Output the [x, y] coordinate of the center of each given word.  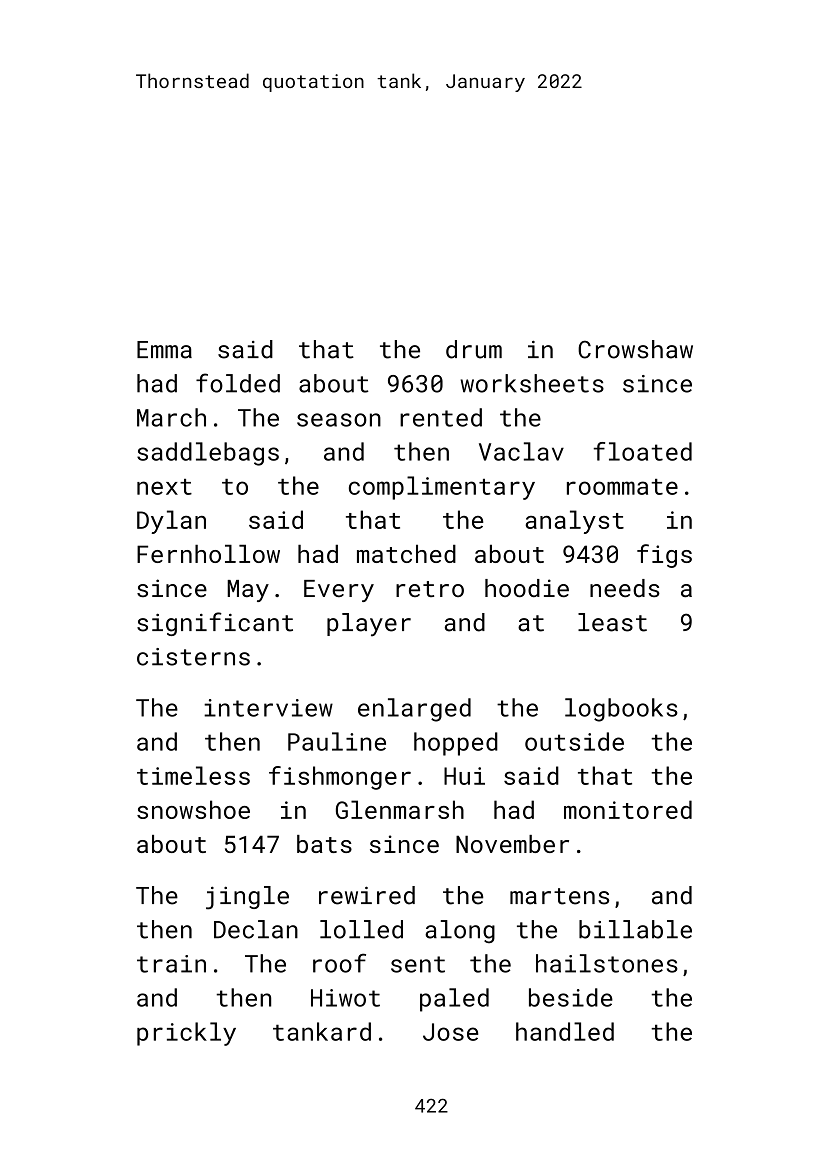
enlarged [414, 710]
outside [574, 741]
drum [474, 349]
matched [406, 553]
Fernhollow [208, 553]
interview [268, 708]
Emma [164, 350]
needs [625, 588]
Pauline [337, 741]
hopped [456, 744]
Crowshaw [635, 349]
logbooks [621, 710]
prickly [186, 1034]
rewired [367, 895]
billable [635, 929]
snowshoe [193, 809]
